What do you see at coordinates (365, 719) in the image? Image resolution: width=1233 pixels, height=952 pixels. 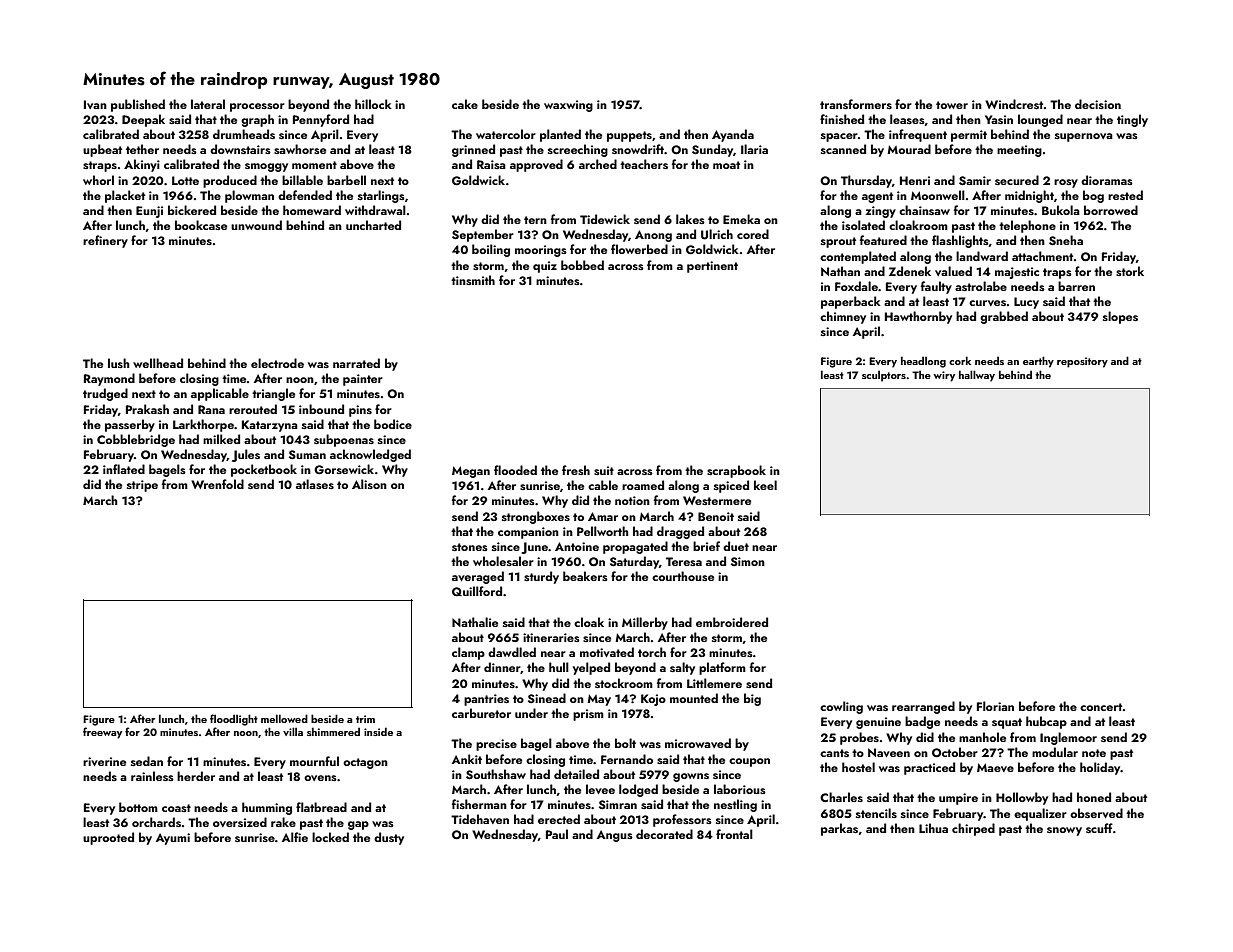 I see `trim` at bounding box center [365, 719].
